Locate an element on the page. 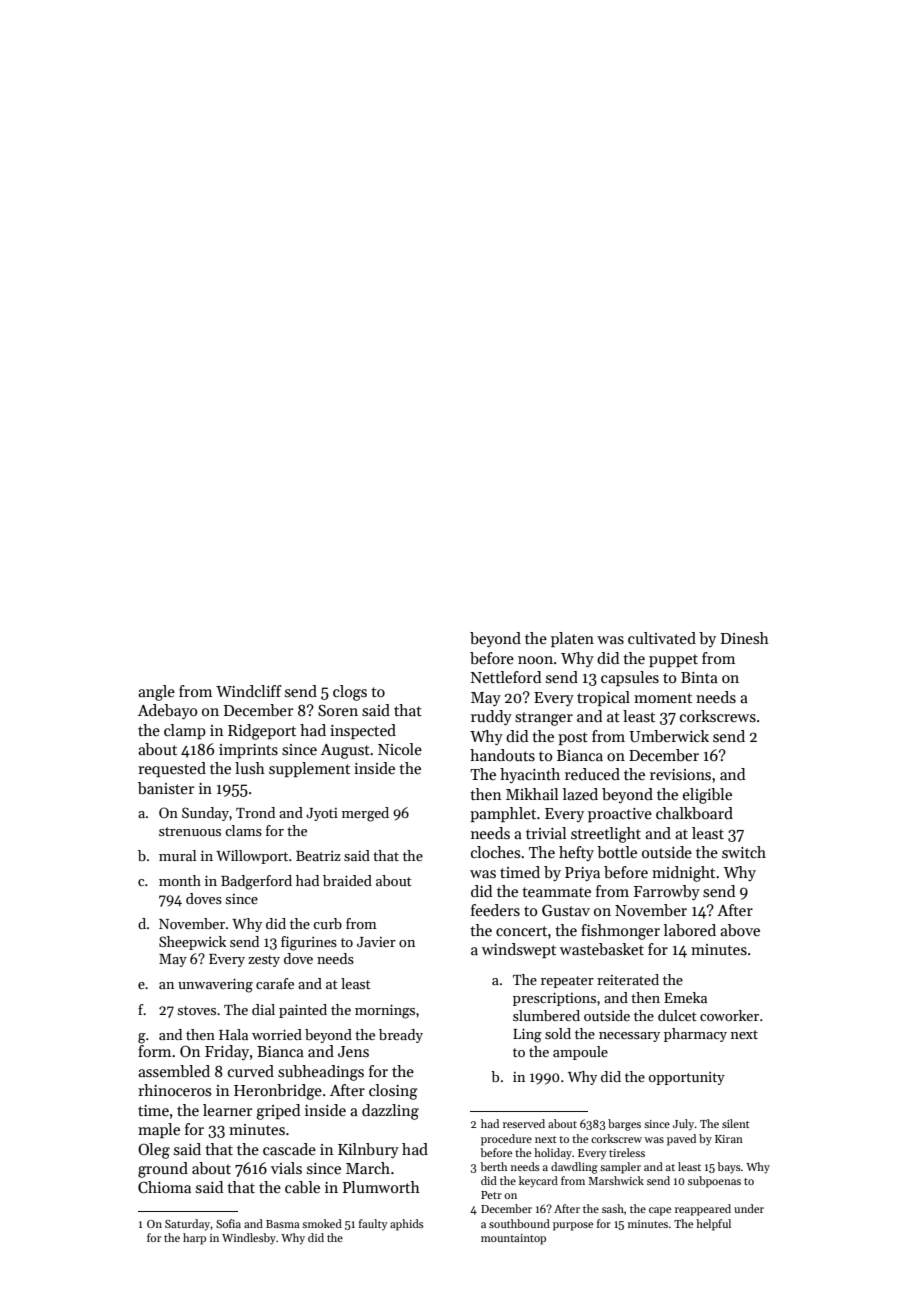 The width and height of the document is (908, 1316). angle is located at coordinates (156, 693).
